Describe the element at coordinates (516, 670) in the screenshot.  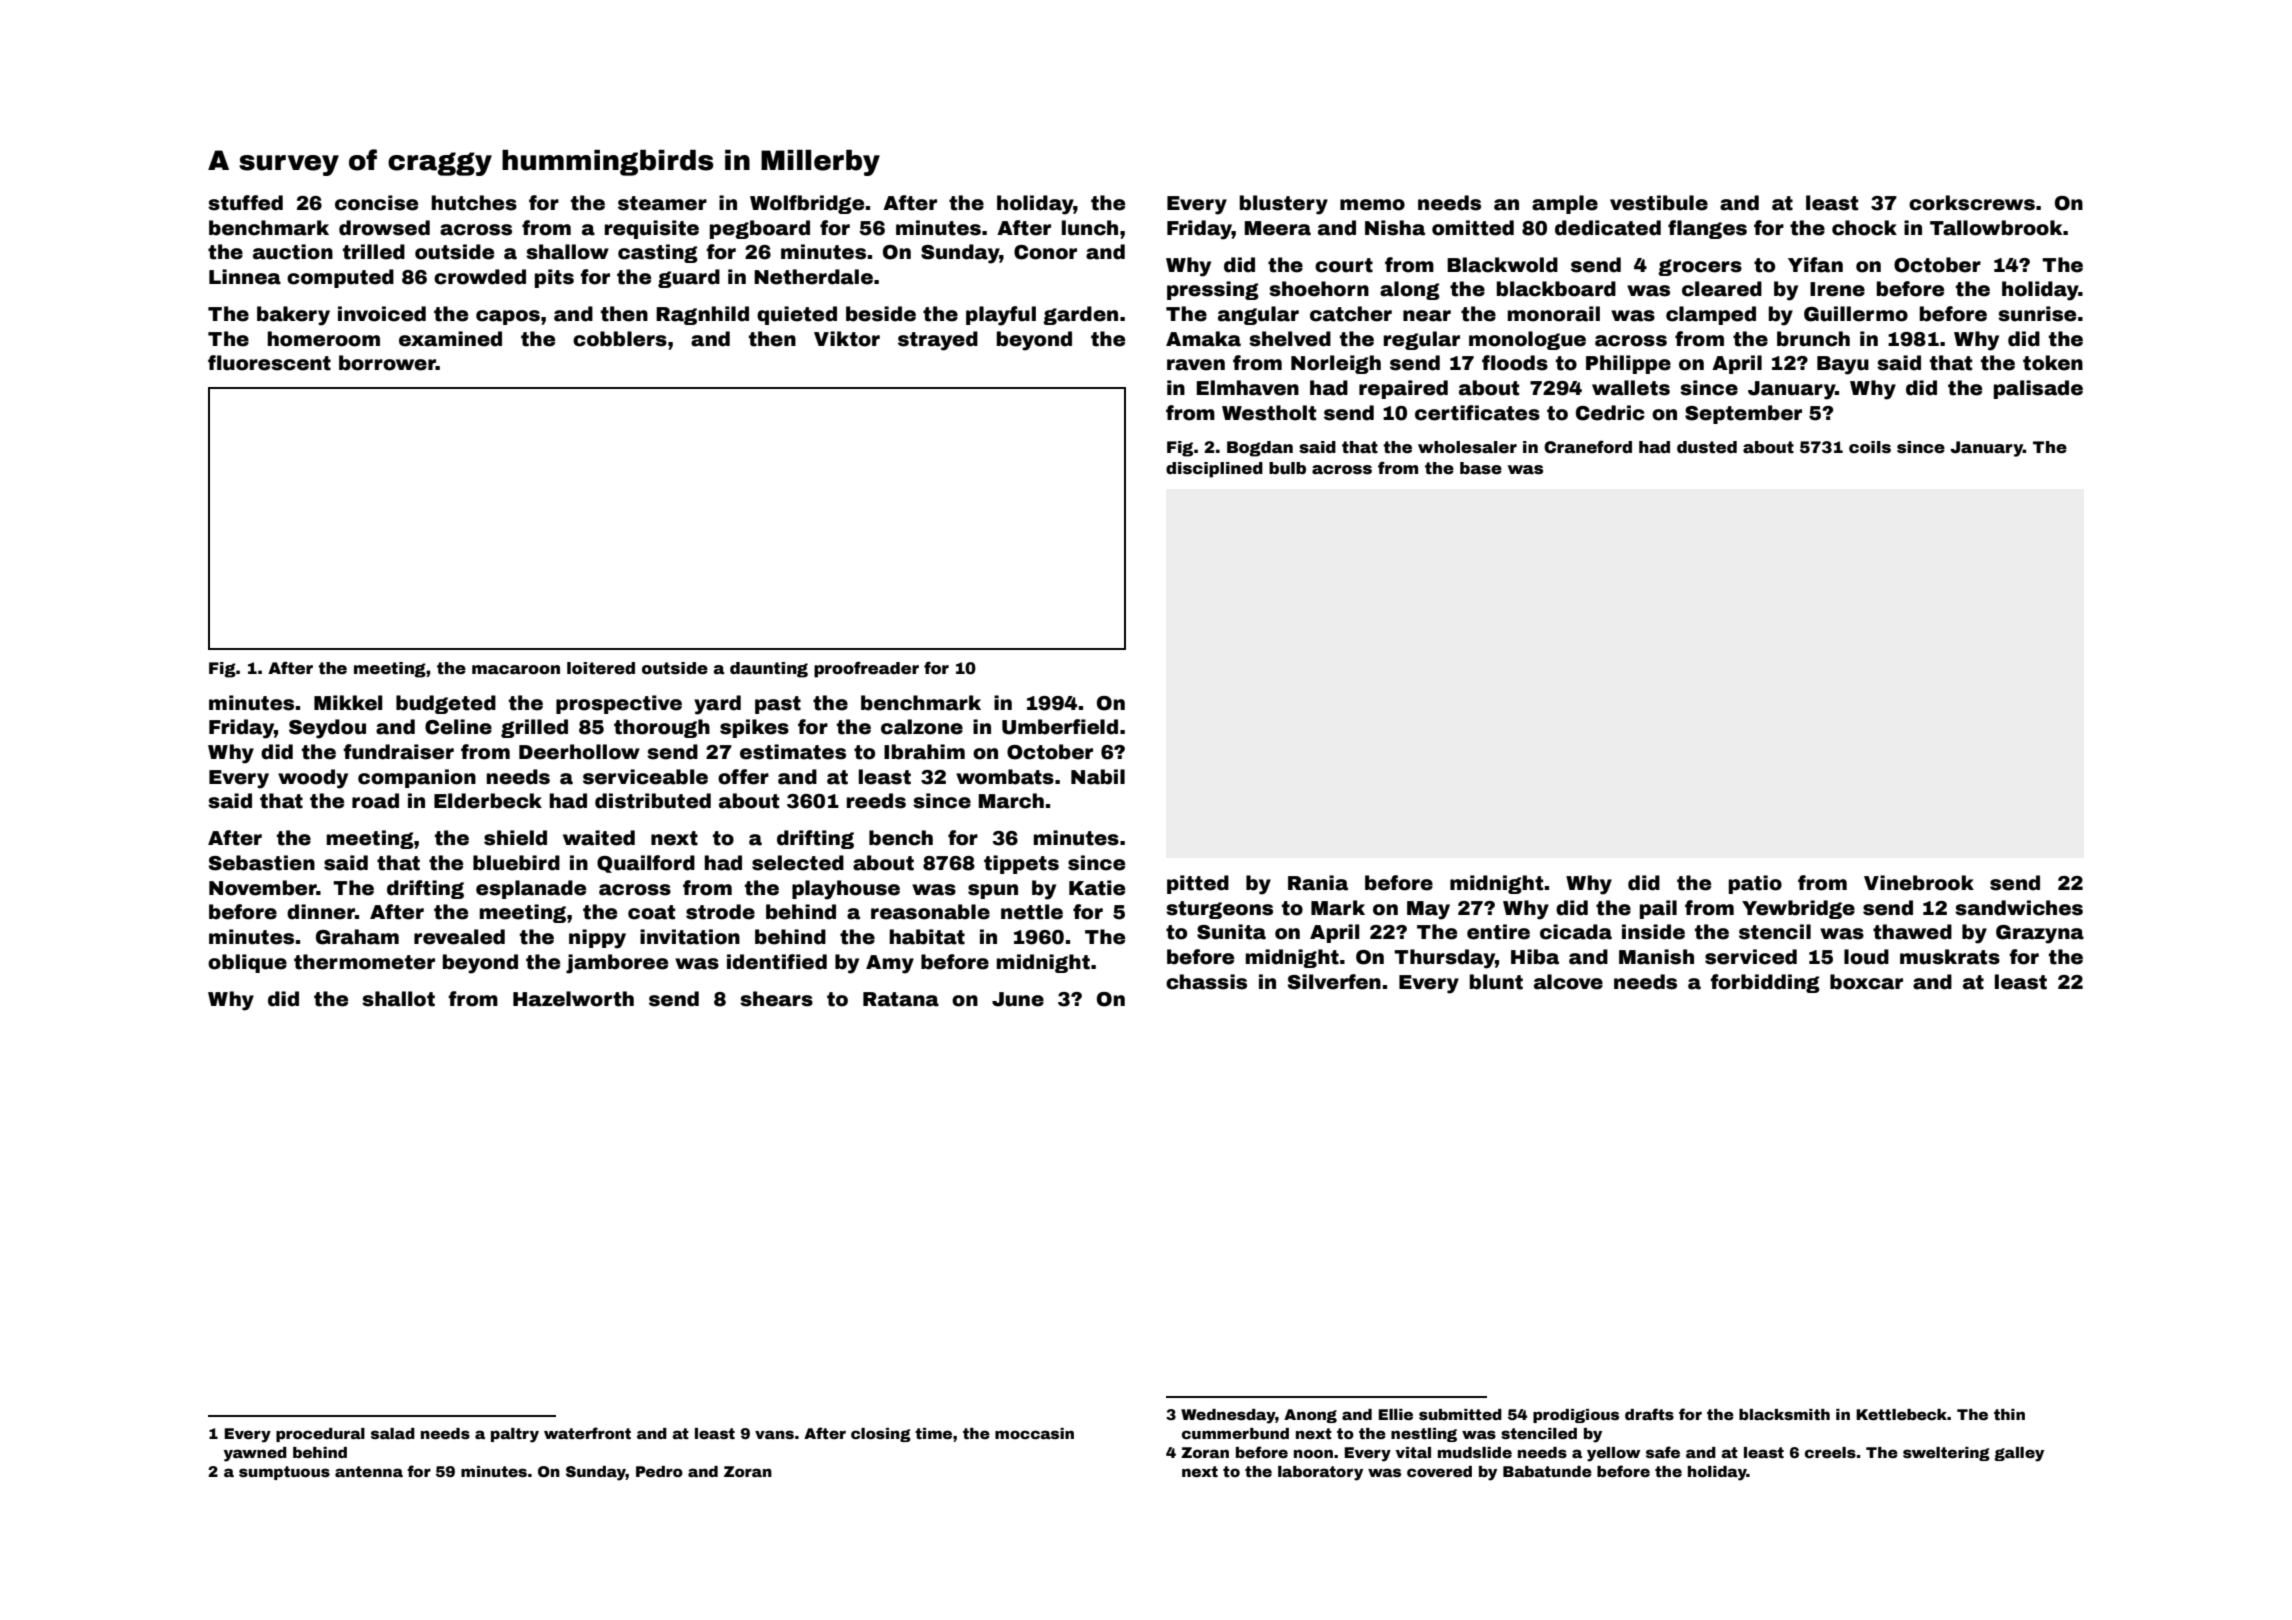
I see `macaroon` at that location.
